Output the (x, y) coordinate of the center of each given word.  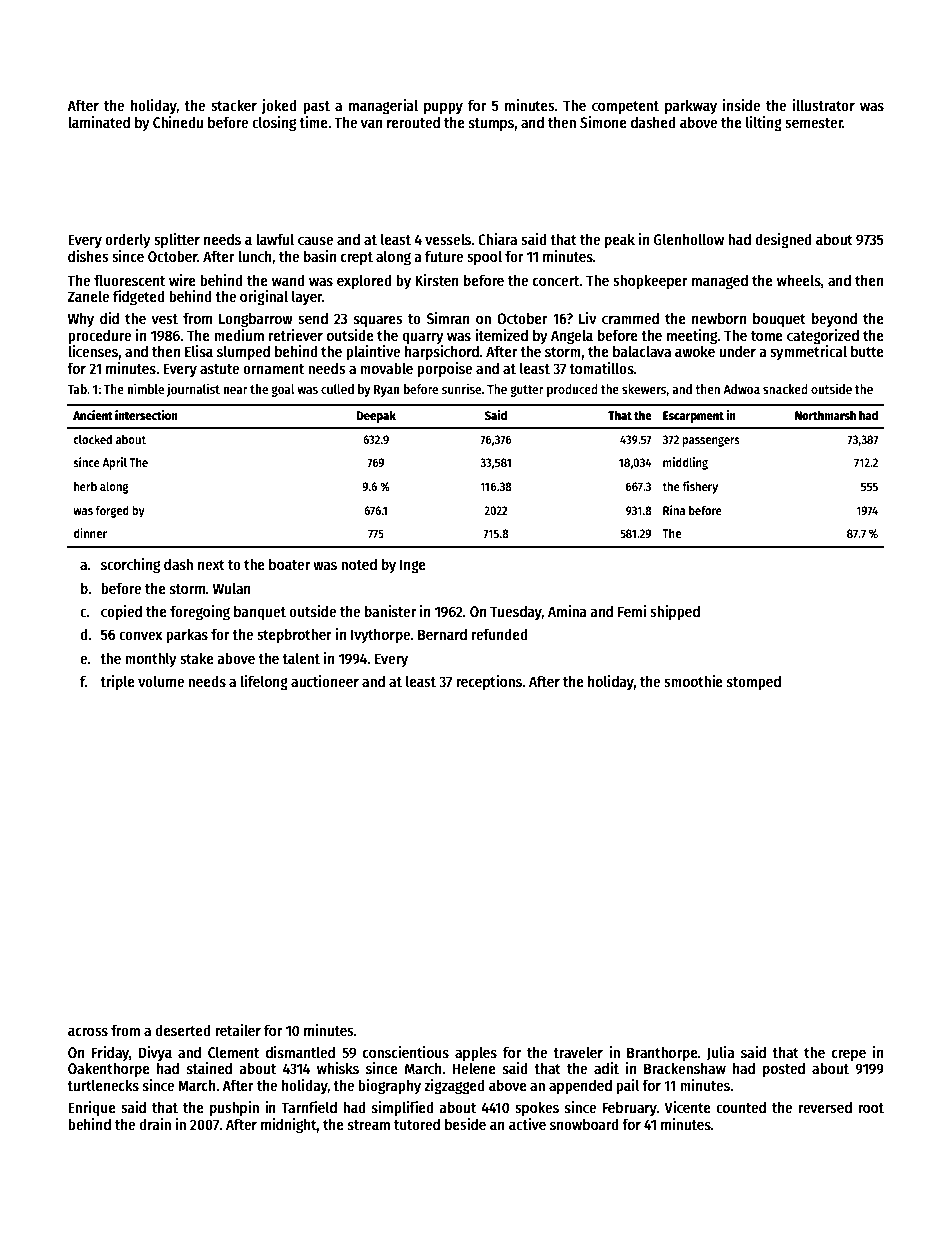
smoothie (693, 681)
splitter (177, 240)
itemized (501, 335)
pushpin (234, 1109)
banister (390, 611)
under (737, 351)
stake (197, 658)
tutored (417, 1124)
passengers (711, 441)
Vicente (688, 1107)
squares (378, 321)
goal (283, 390)
